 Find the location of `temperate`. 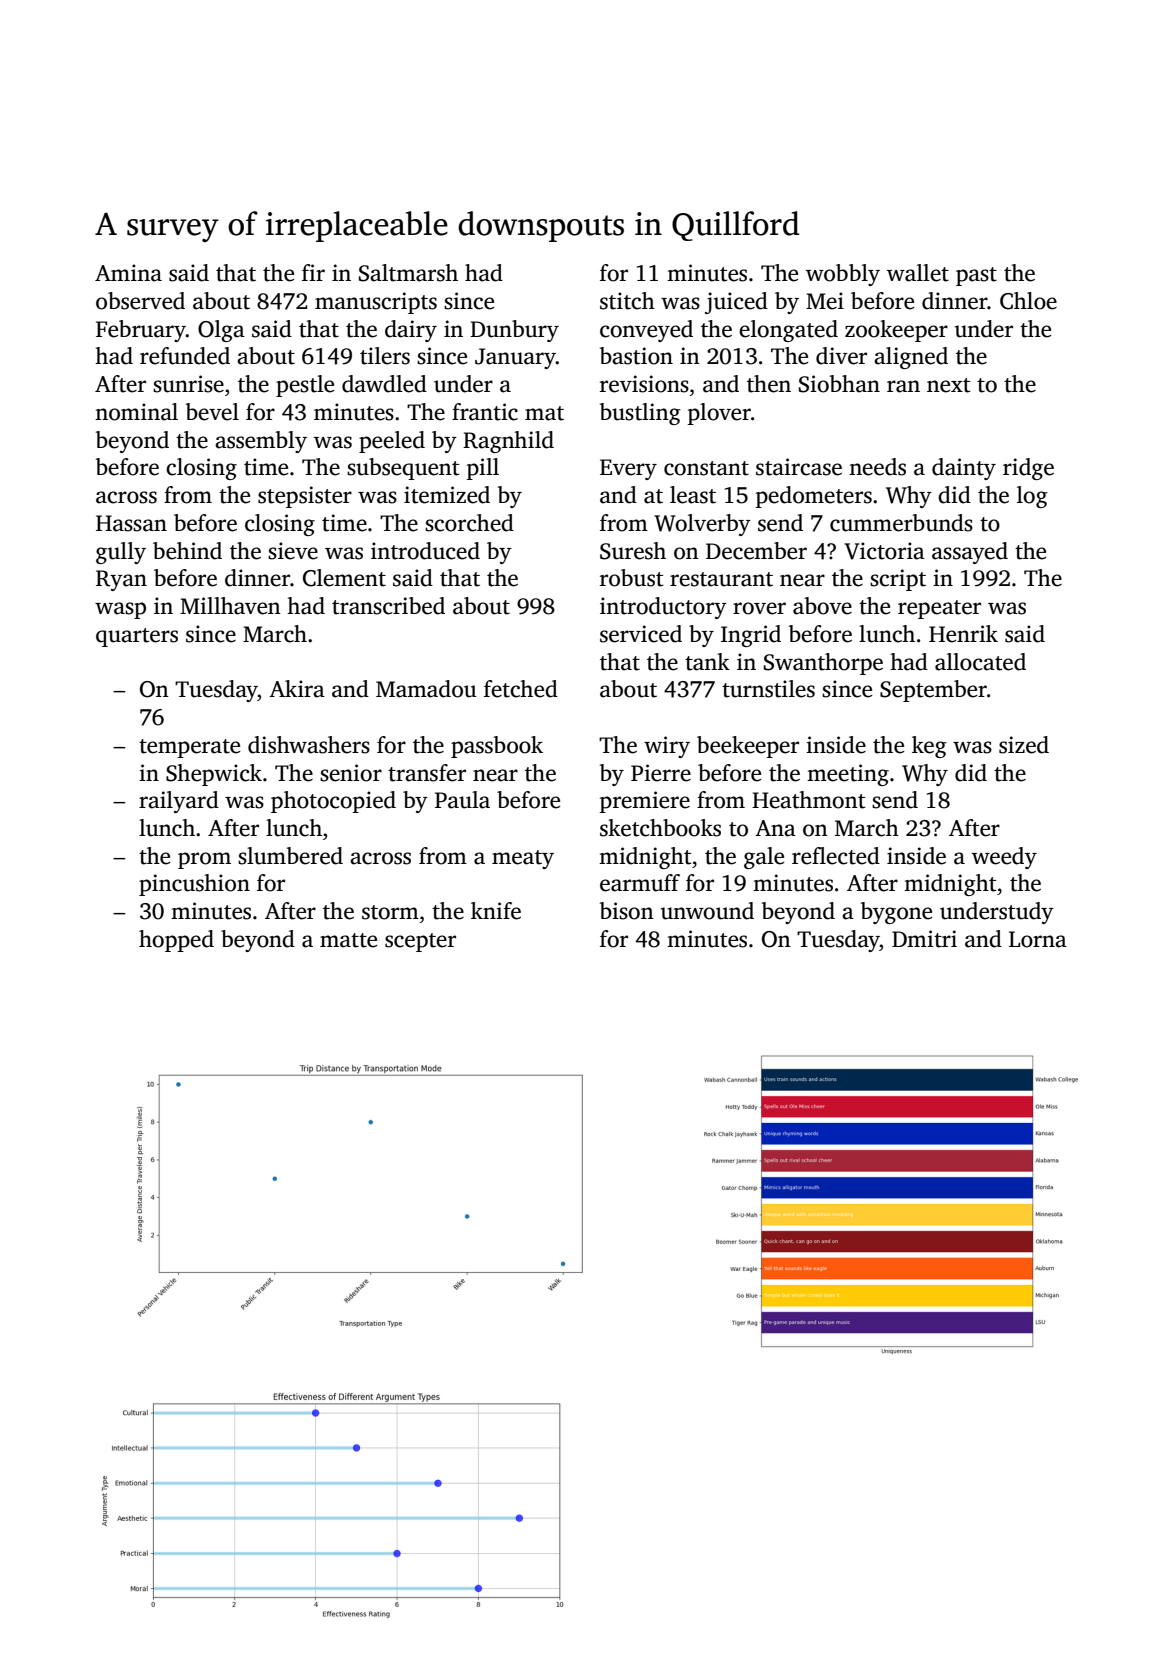

temperate is located at coordinates (189, 748).
